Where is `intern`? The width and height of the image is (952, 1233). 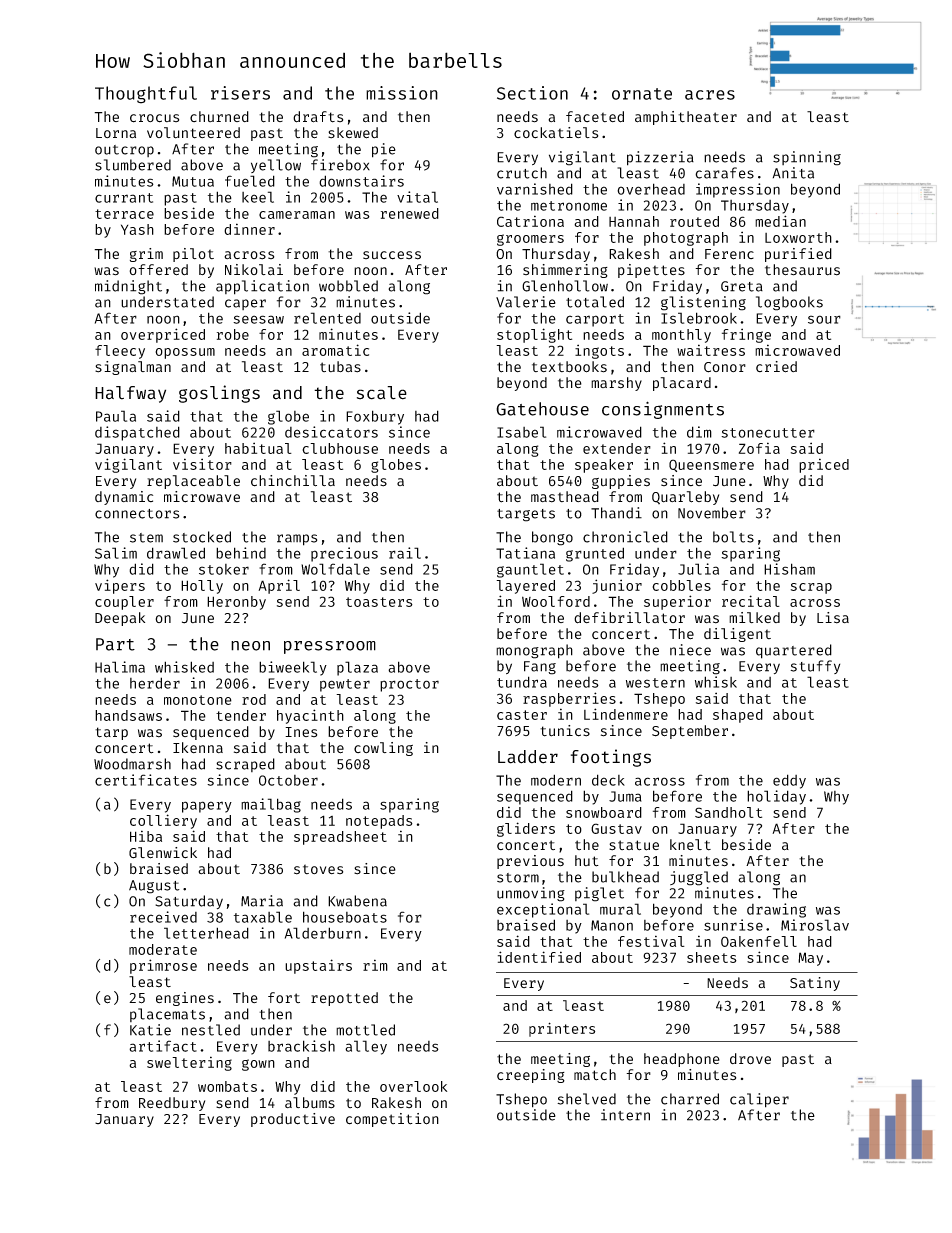 intern is located at coordinates (625, 1115).
